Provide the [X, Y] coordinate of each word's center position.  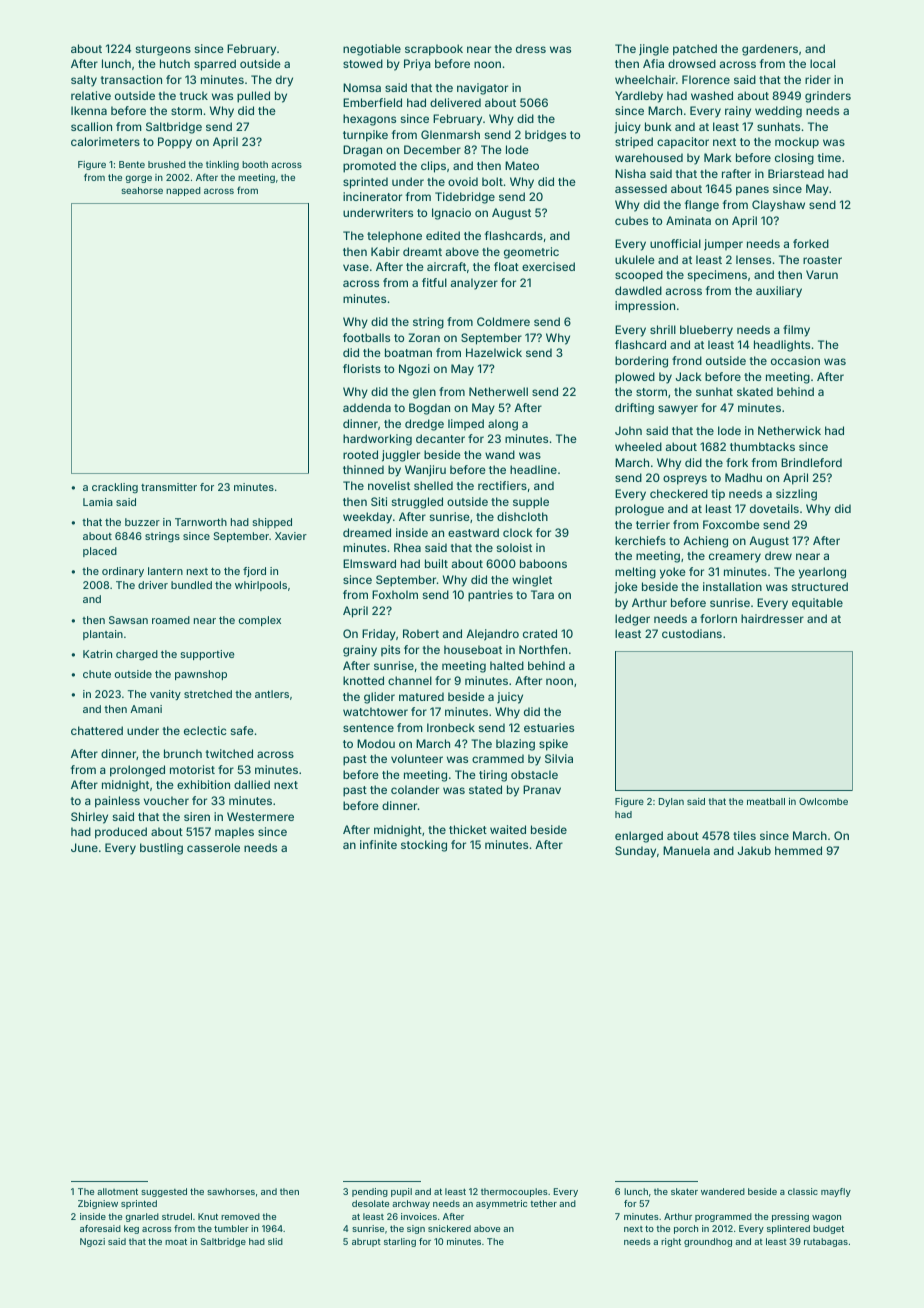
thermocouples [514, 1192]
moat [176, 1241]
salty [84, 81]
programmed [723, 1217]
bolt [492, 181]
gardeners [770, 50]
